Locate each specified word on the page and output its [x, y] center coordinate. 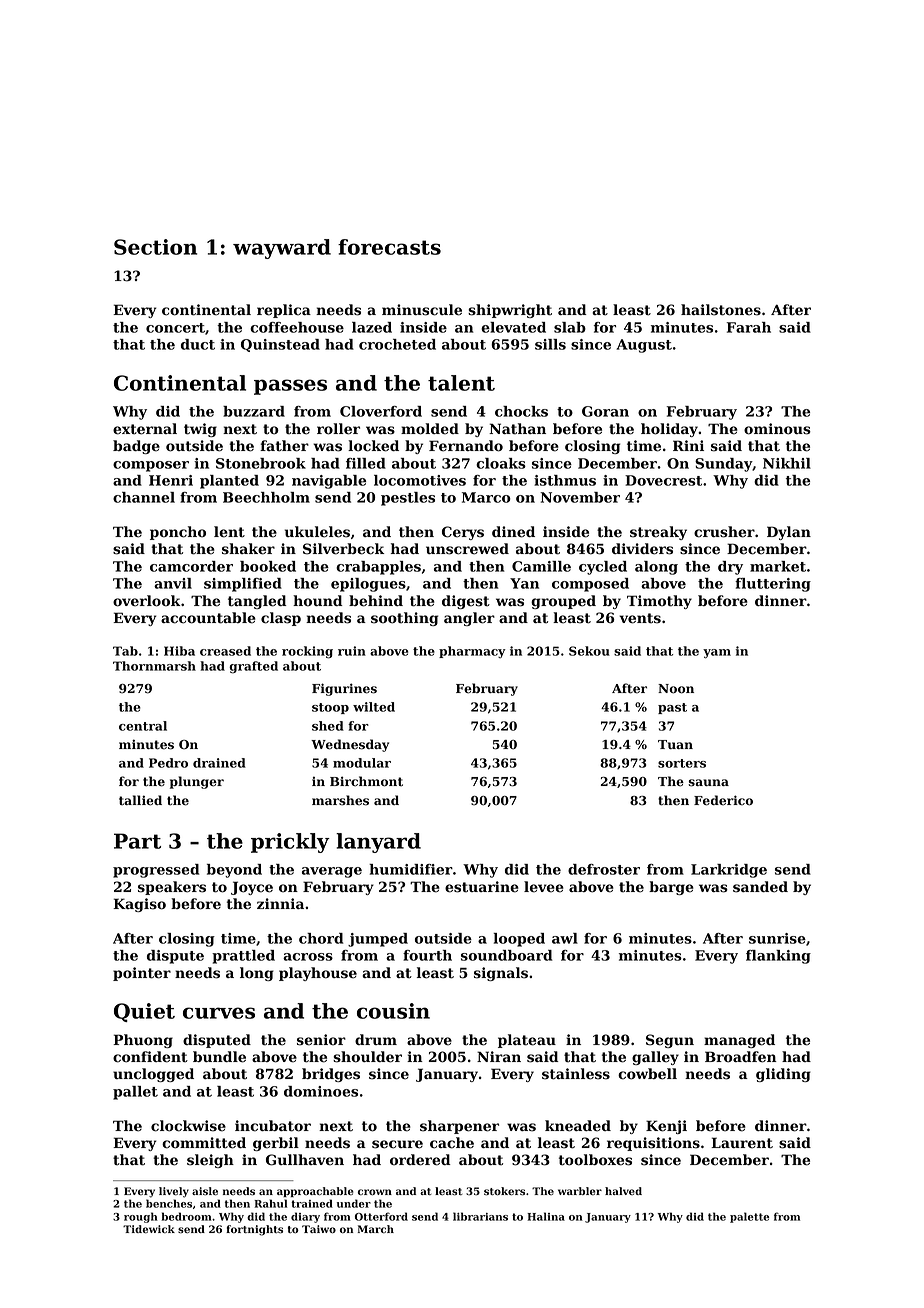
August [644, 346]
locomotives [420, 480]
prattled [243, 957]
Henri [171, 480]
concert [175, 328]
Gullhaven [305, 1160]
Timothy [659, 602]
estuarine [482, 887]
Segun [670, 1041]
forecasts [389, 247]
